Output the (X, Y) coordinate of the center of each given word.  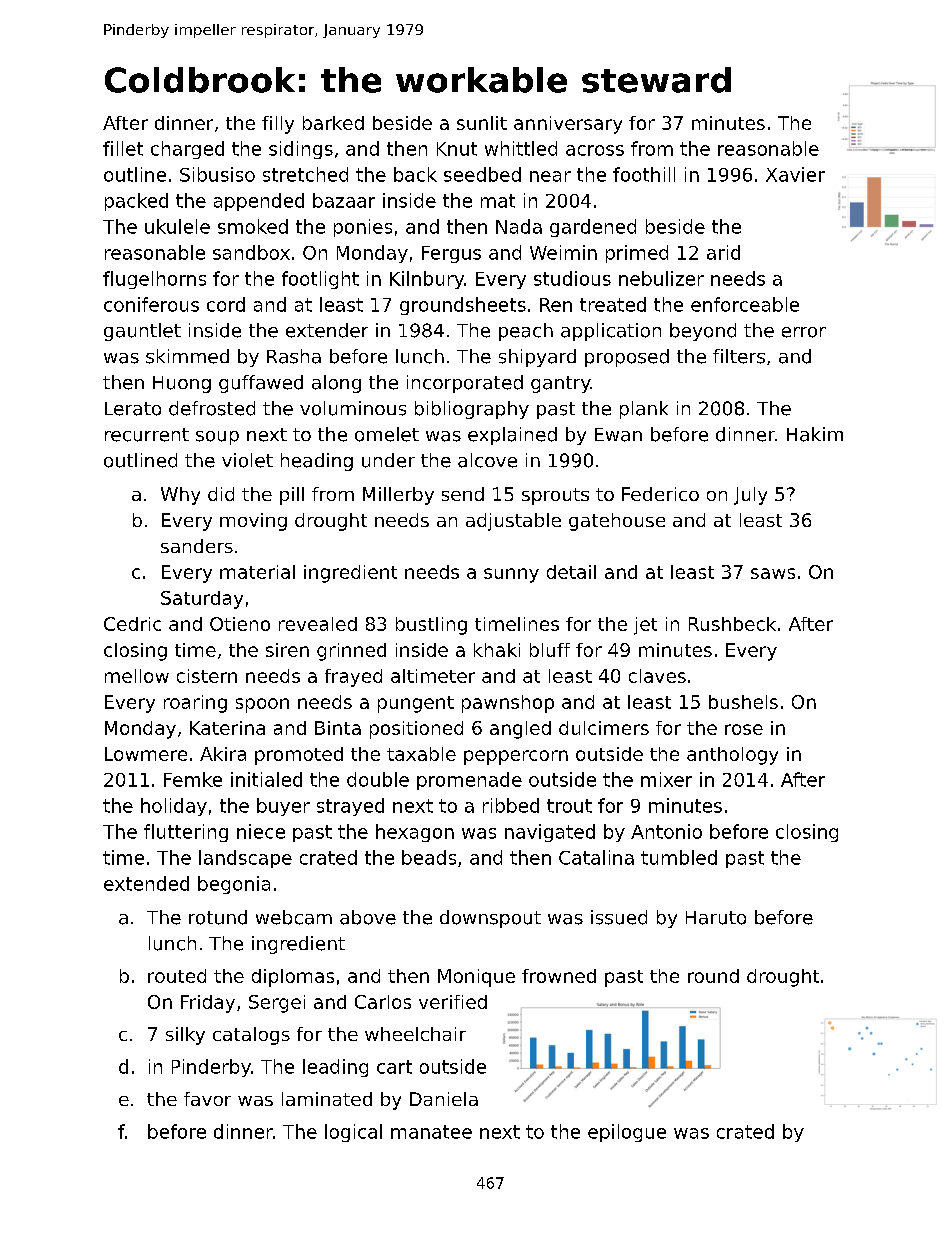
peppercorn (516, 757)
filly (278, 125)
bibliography (472, 410)
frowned (559, 976)
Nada (519, 226)
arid (723, 252)
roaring (195, 704)
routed (177, 976)
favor (207, 1099)
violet (247, 460)
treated (613, 304)
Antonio (666, 831)
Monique (476, 978)
